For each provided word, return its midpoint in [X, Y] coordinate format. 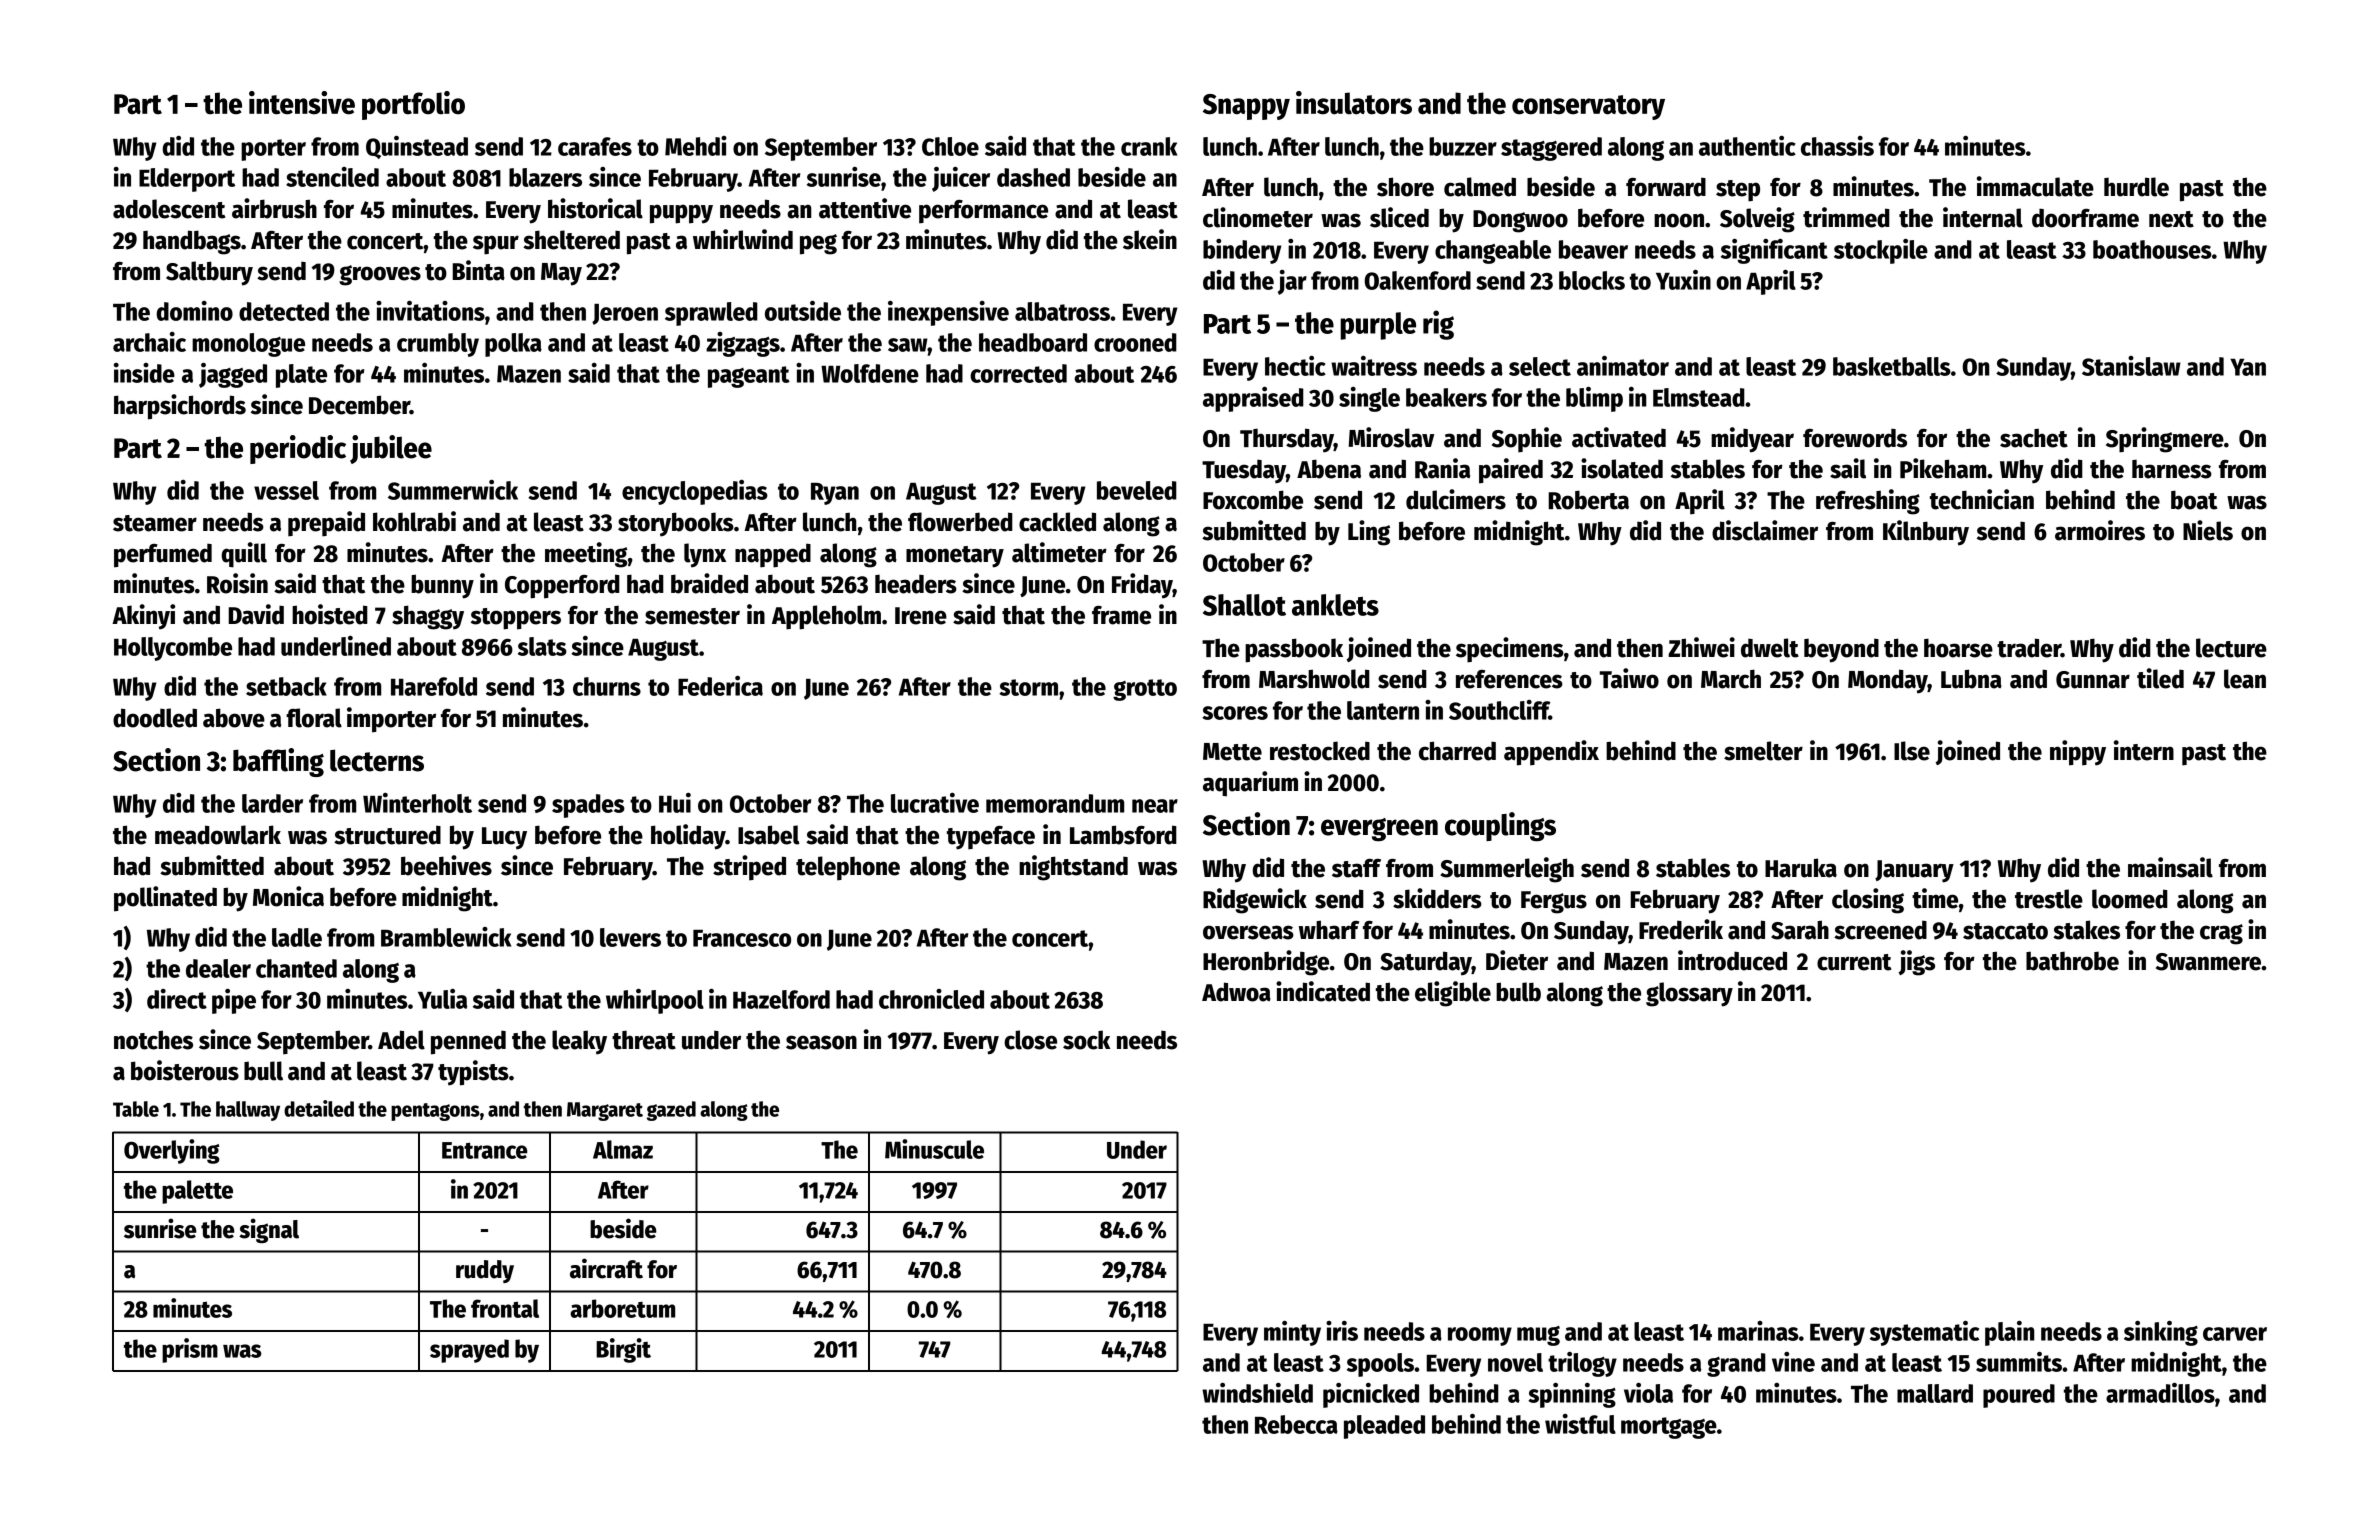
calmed [1480, 187]
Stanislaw [2131, 366]
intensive [302, 103]
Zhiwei [1701, 647]
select [1540, 366]
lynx [705, 555]
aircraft [606, 1268]
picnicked [1371, 1395]
